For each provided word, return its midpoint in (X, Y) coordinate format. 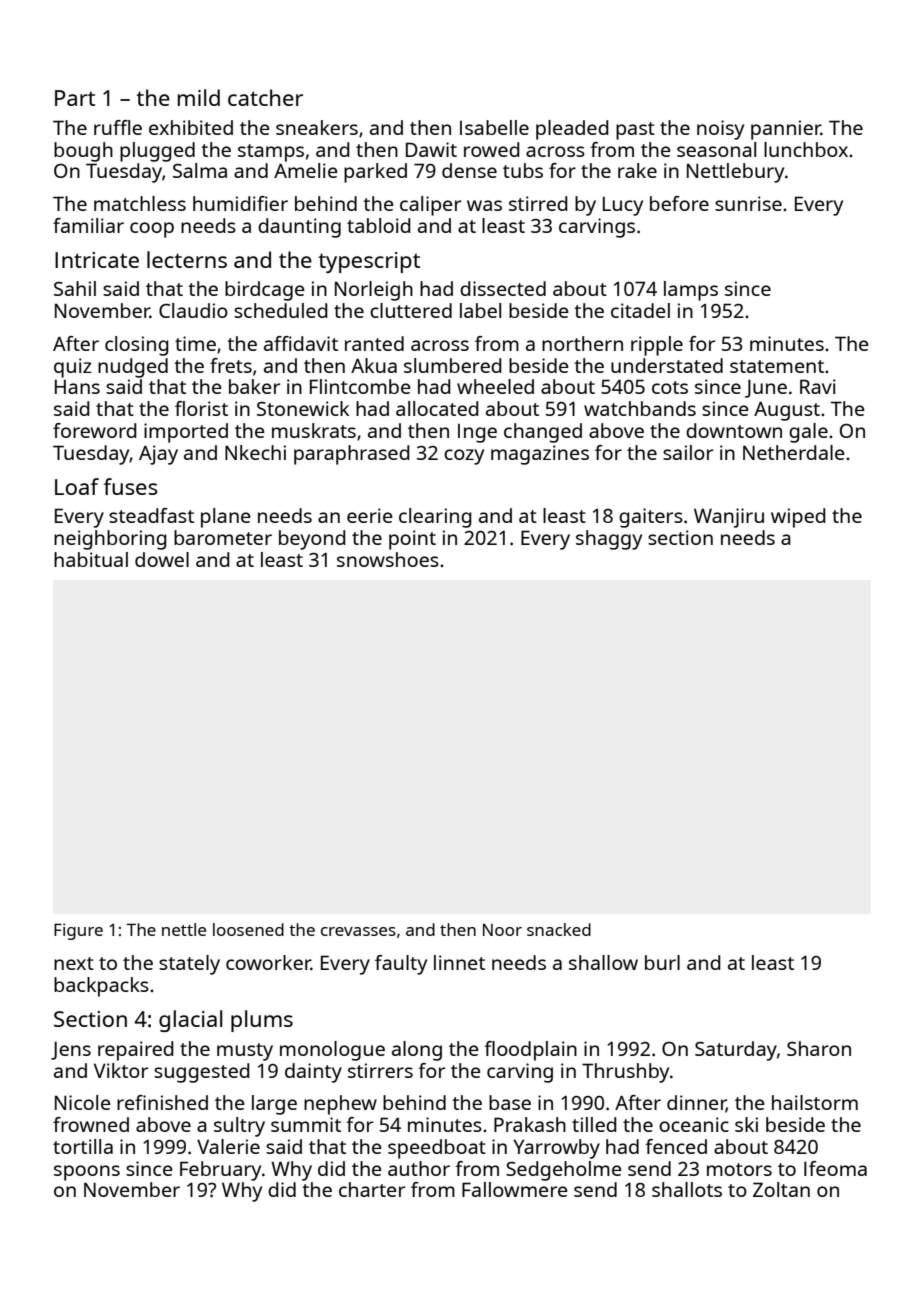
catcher (265, 97)
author (419, 1168)
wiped (798, 518)
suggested (202, 1073)
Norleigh (374, 291)
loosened (248, 929)
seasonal (716, 149)
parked (375, 173)
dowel (162, 559)
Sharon (819, 1048)
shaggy (609, 540)
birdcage (265, 291)
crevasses (358, 931)
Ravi (818, 386)
